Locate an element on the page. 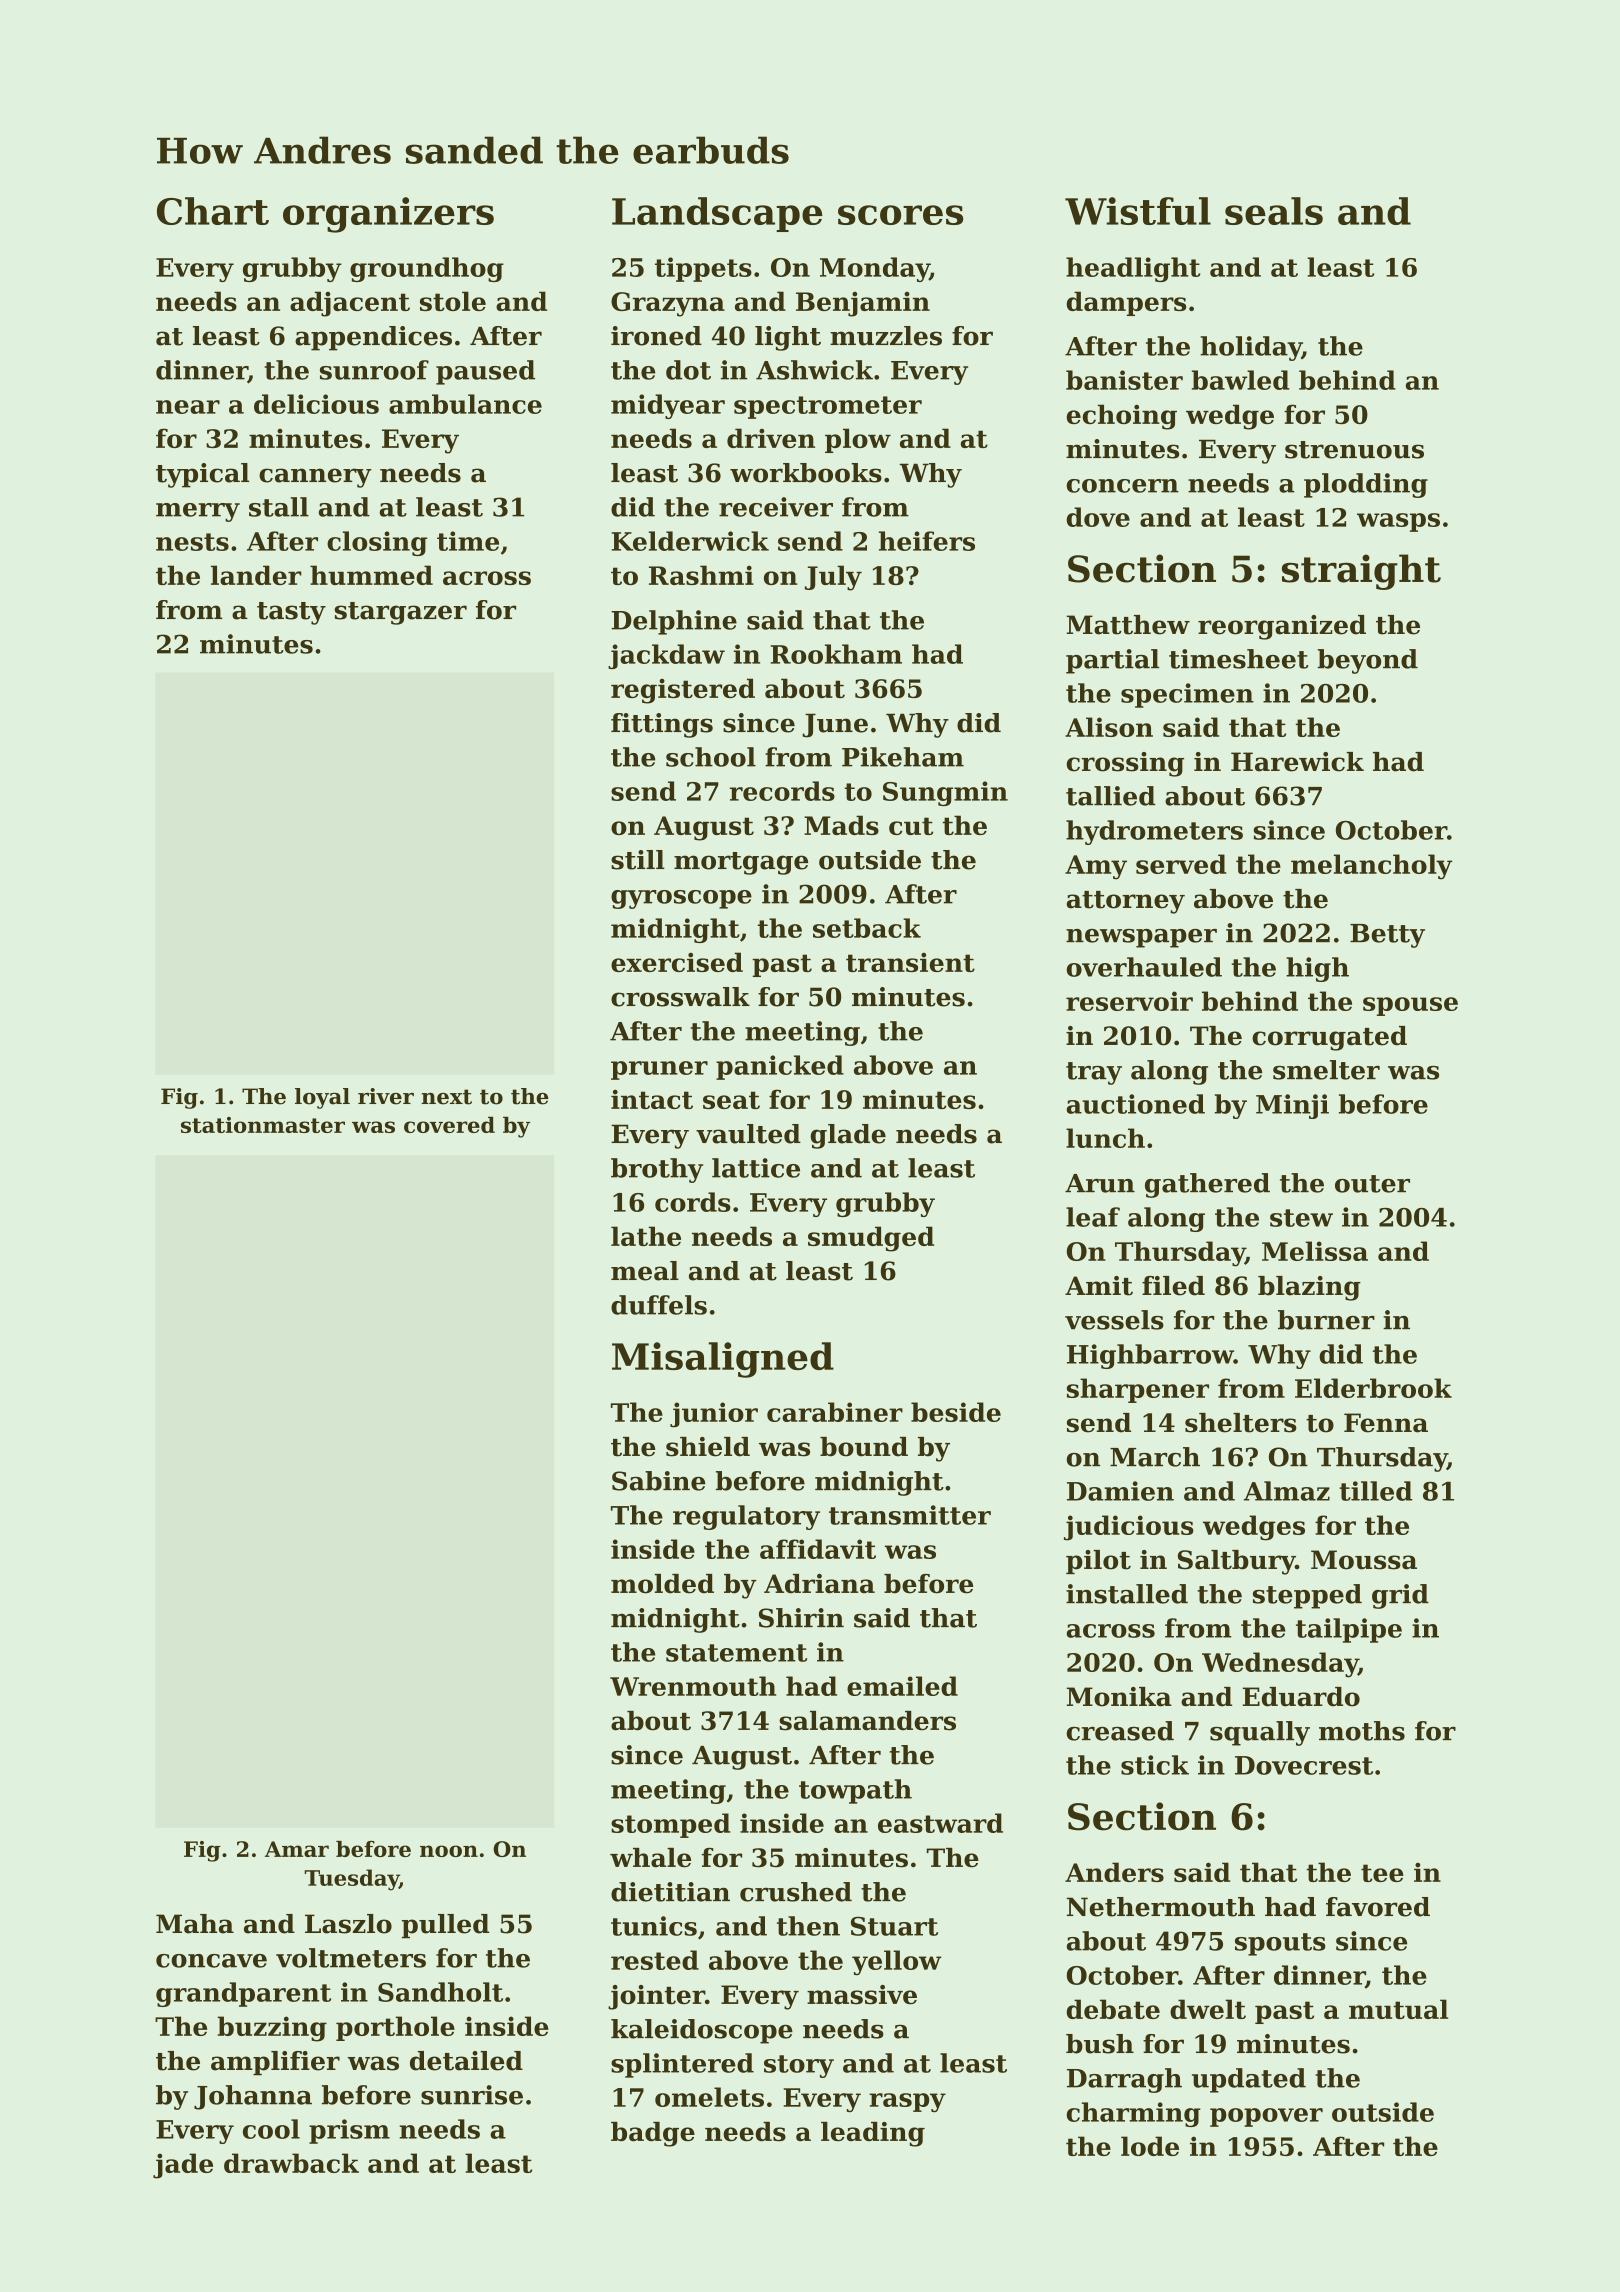  Wrenmouth is located at coordinates (693, 1686).
